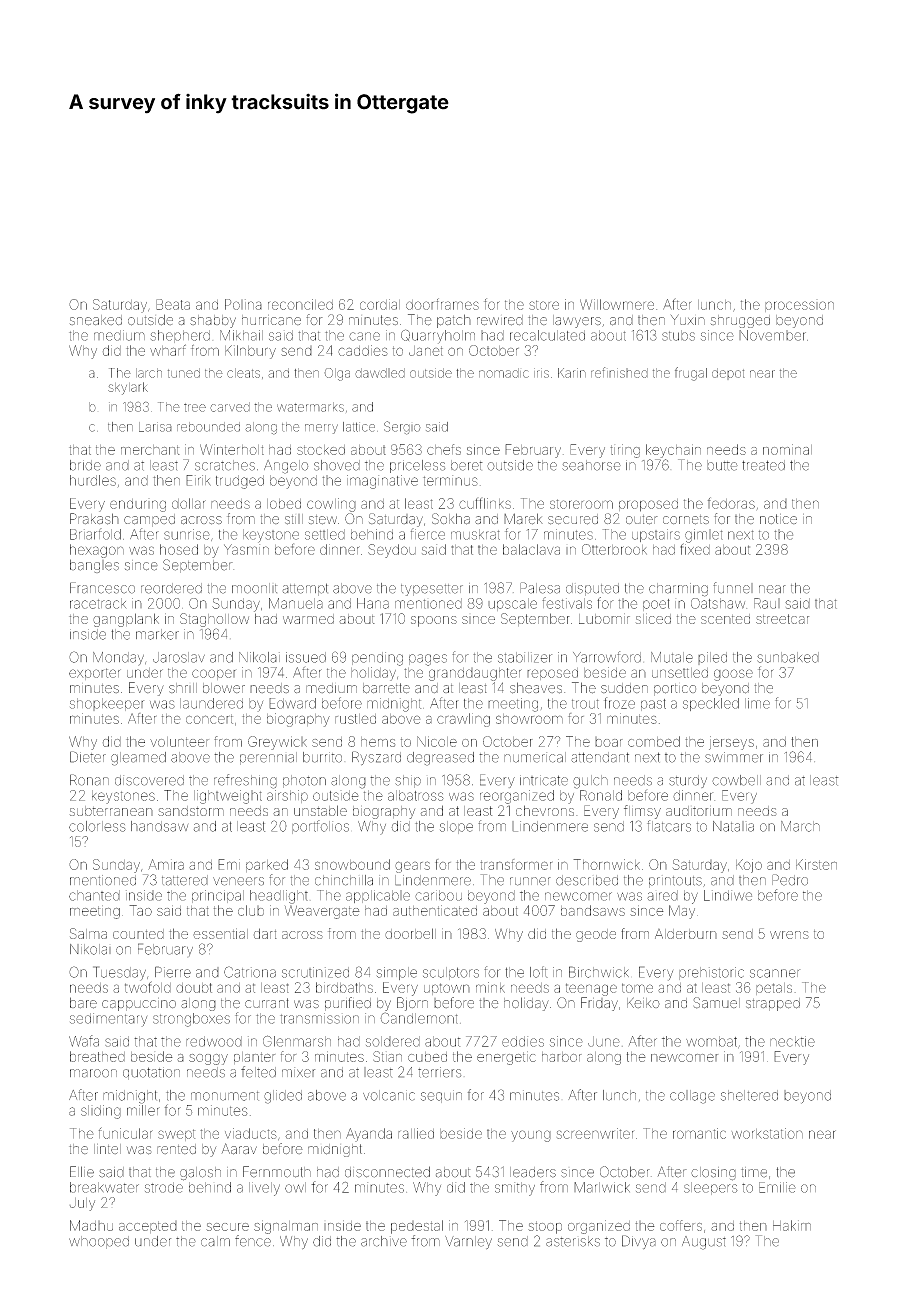  Describe the element at coordinates (148, 1227) in the image. I see `accepted` at that location.
